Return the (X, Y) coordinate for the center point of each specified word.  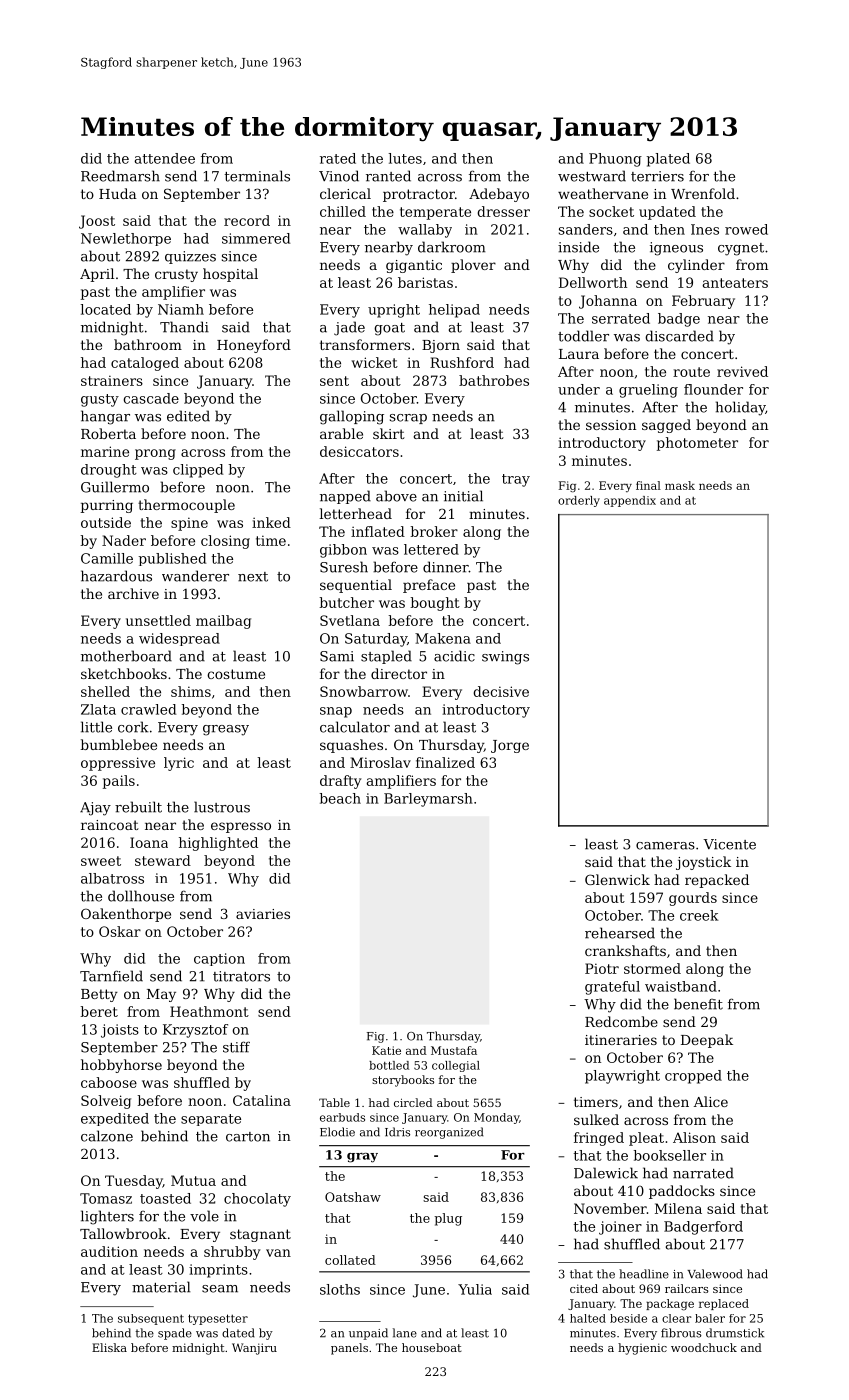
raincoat (110, 825)
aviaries (263, 914)
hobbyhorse (121, 1066)
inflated (378, 531)
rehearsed (620, 933)
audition (109, 1251)
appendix (630, 501)
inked (271, 522)
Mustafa (454, 1050)
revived (742, 371)
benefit (698, 1004)
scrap (408, 419)
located (106, 309)
